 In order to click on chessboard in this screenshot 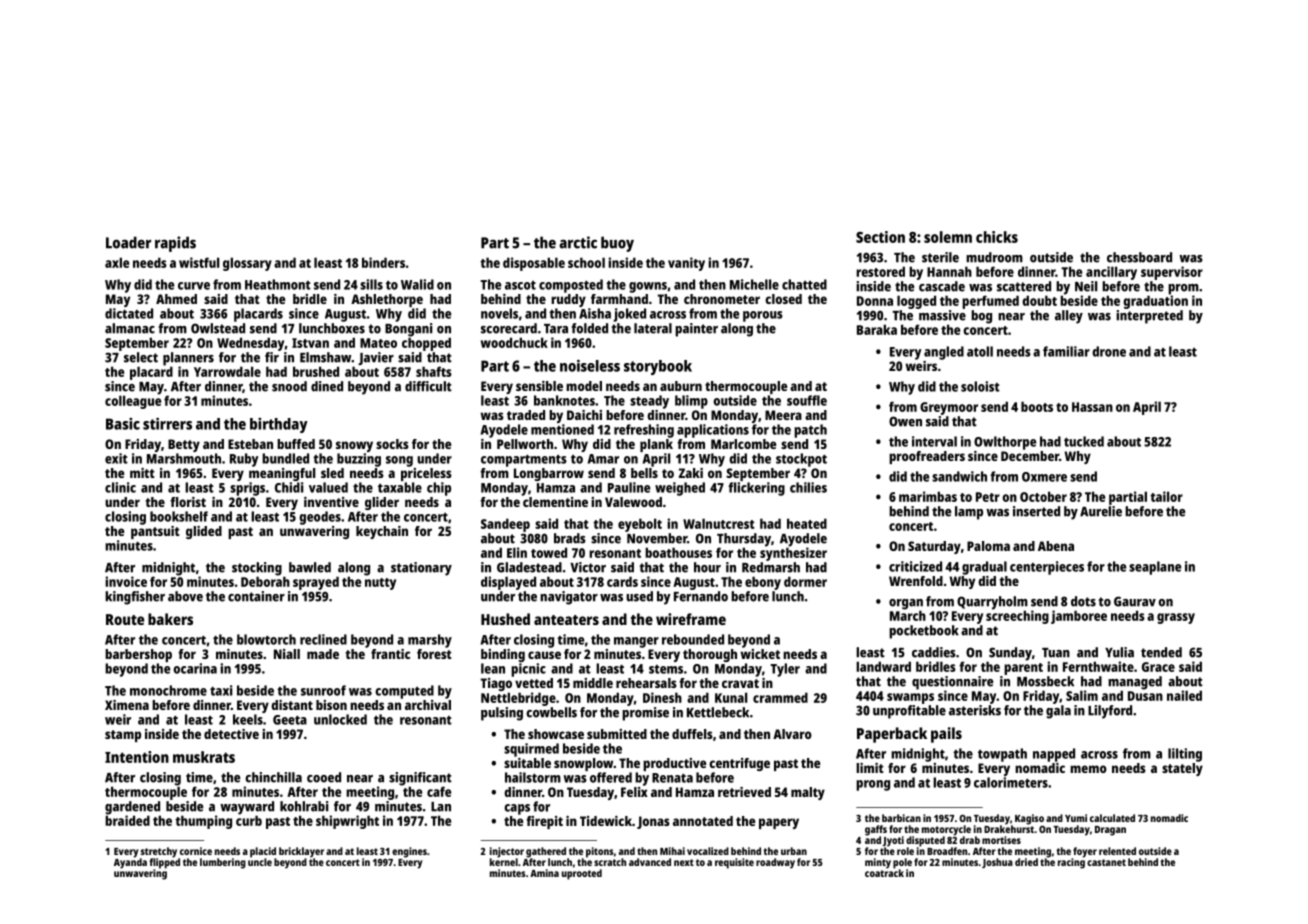, I will do `click(1139, 257)`.
